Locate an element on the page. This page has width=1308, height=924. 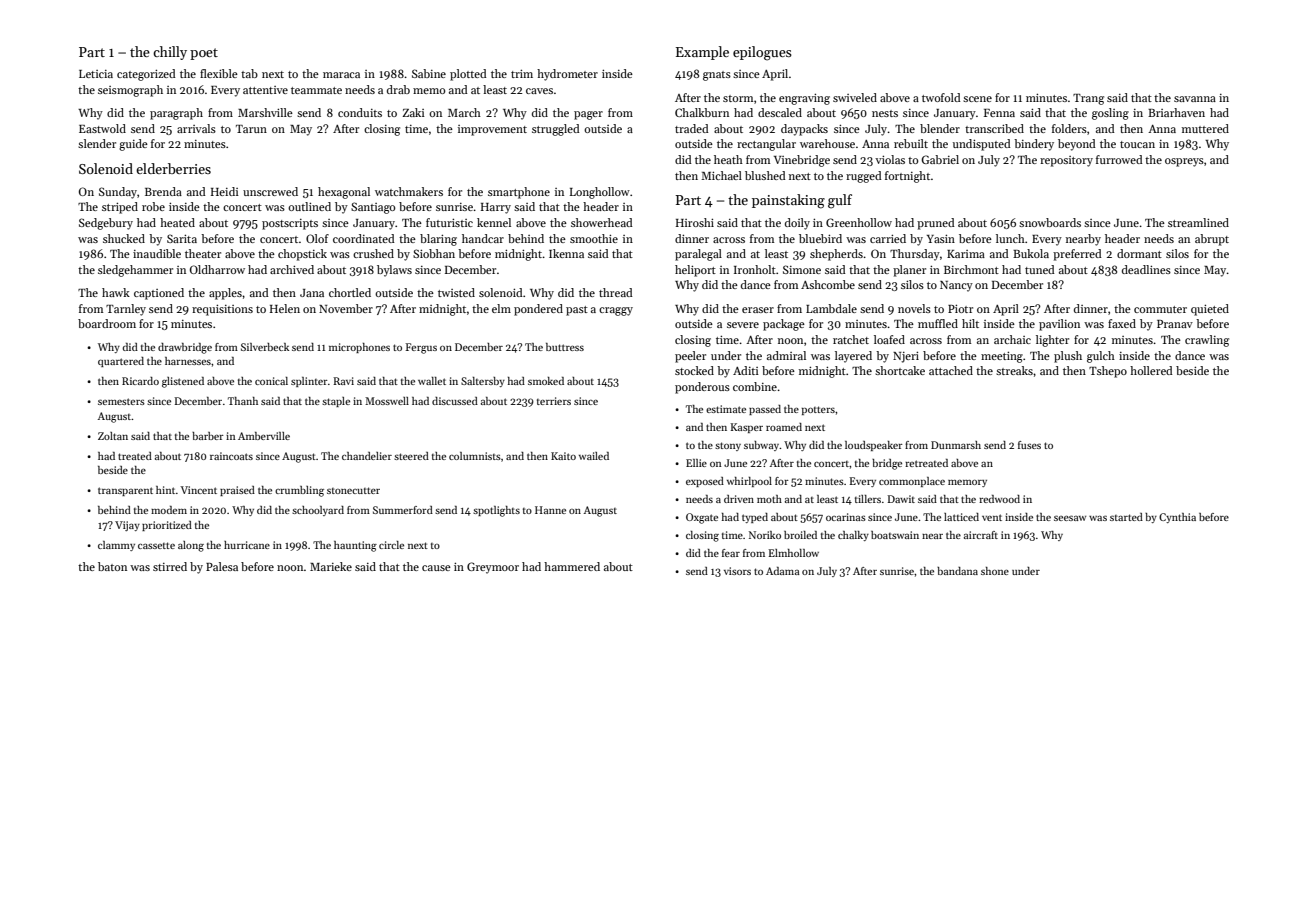
poet is located at coordinates (204, 54).
